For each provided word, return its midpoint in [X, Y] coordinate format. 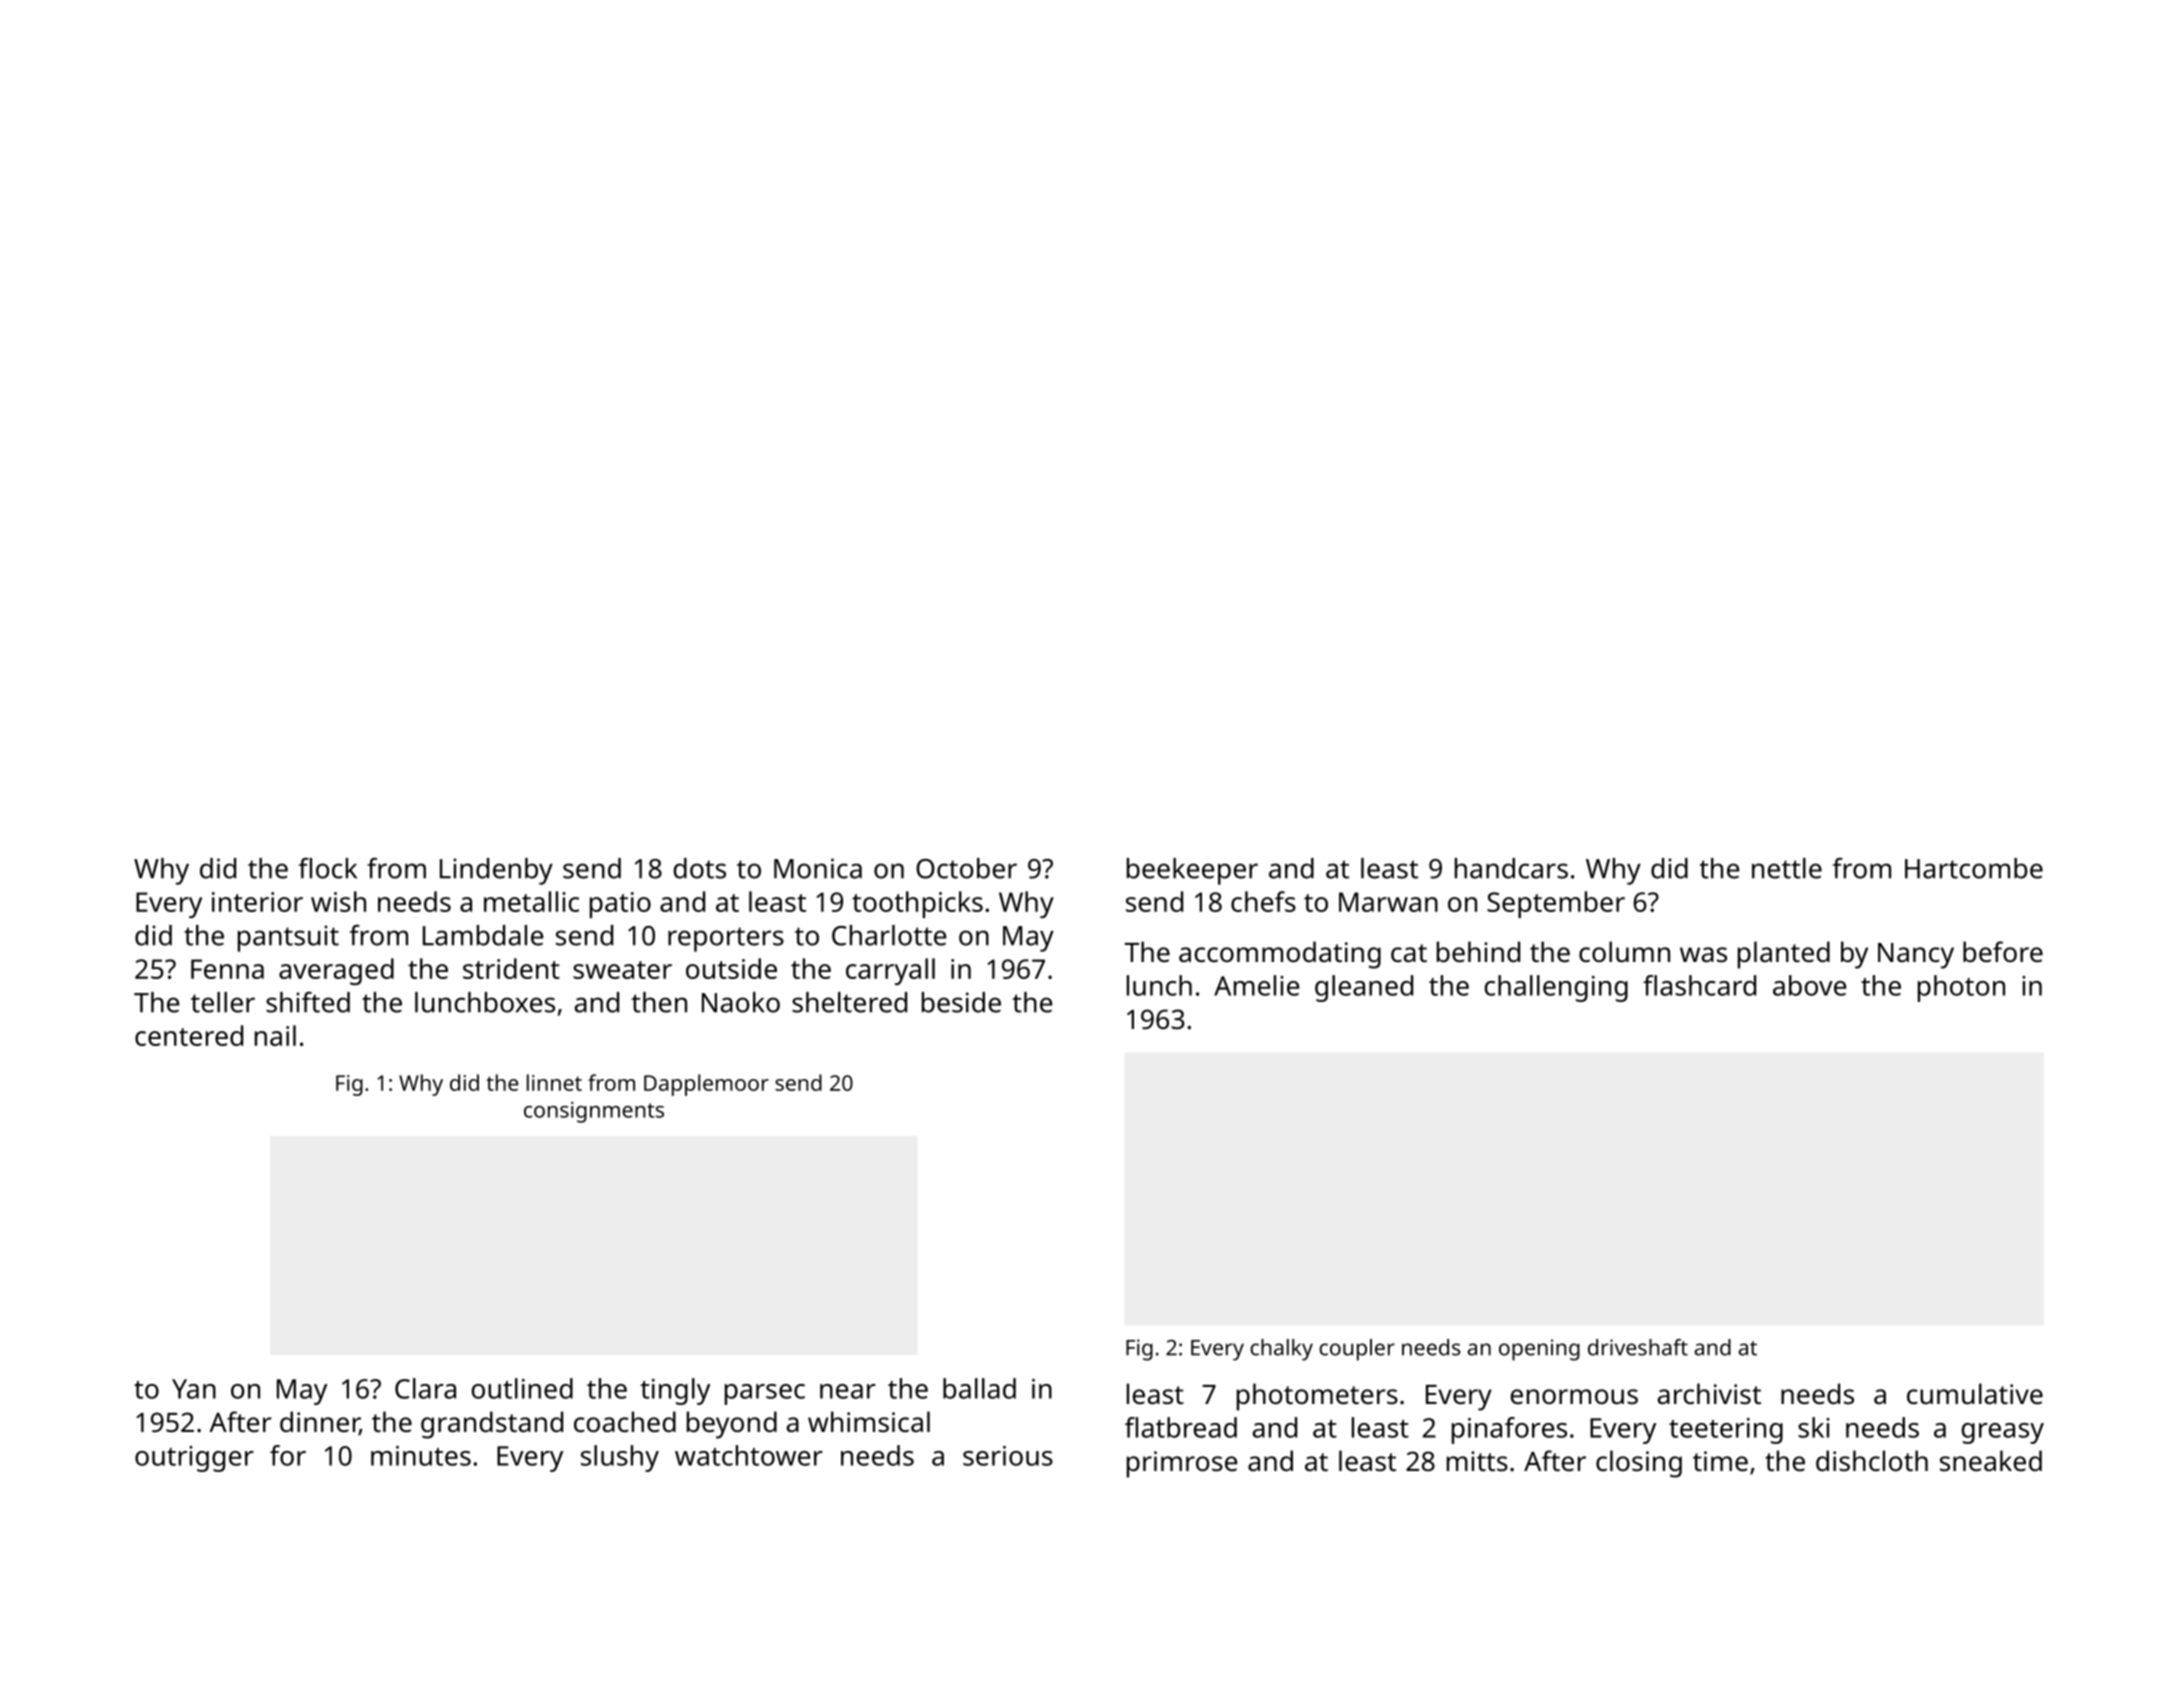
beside [961, 1002]
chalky [1281, 1350]
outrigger [194, 1459]
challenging [1556, 988]
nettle [1787, 868]
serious [1008, 1456]
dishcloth [1872, 1460]
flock [328, 868]
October [966, 868]
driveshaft [1638, 1347]
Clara [425, 1388]
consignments [594, 1112]
